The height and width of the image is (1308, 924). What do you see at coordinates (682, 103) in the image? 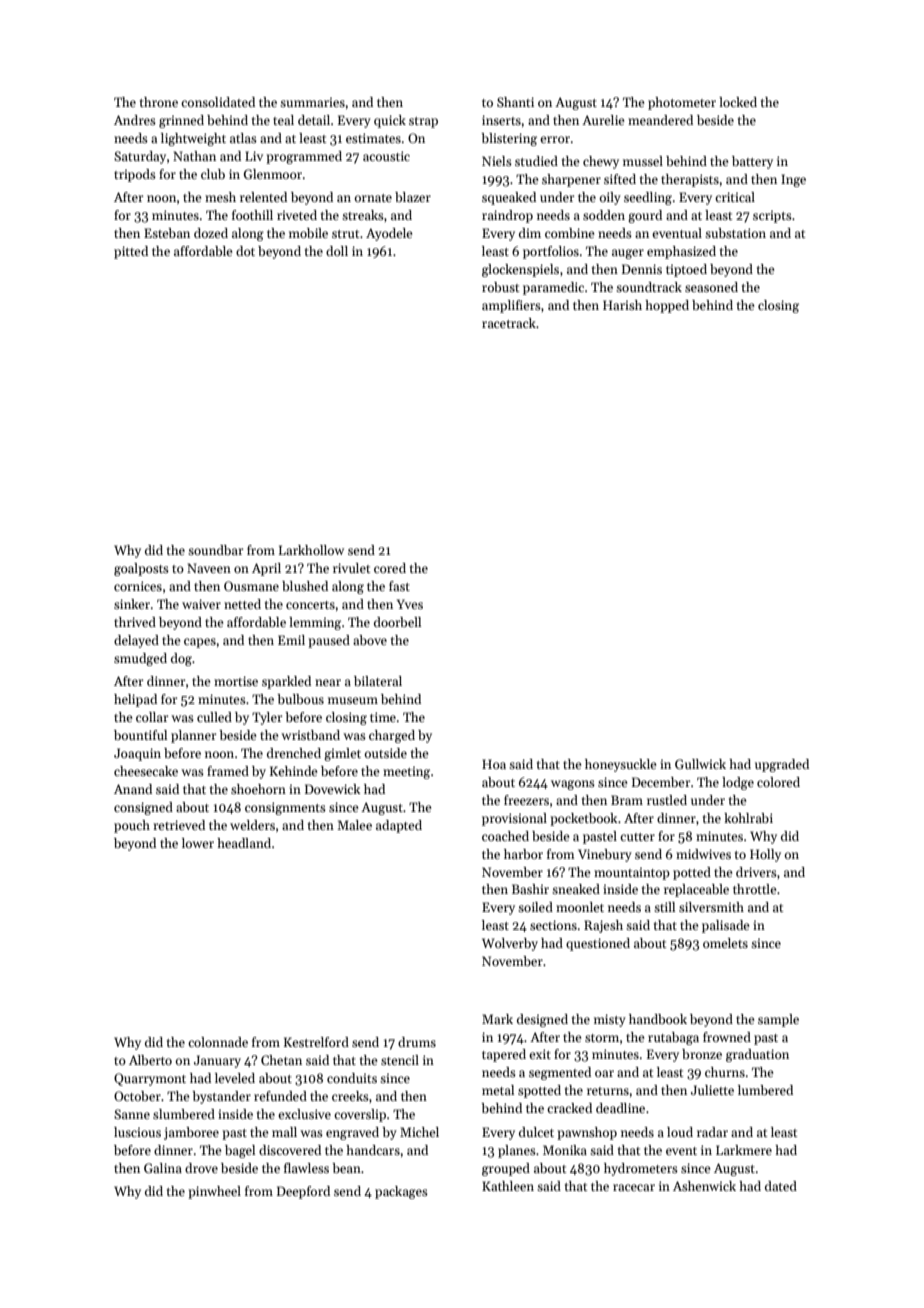
I see `photometer` at bounding box center [682, 103].
